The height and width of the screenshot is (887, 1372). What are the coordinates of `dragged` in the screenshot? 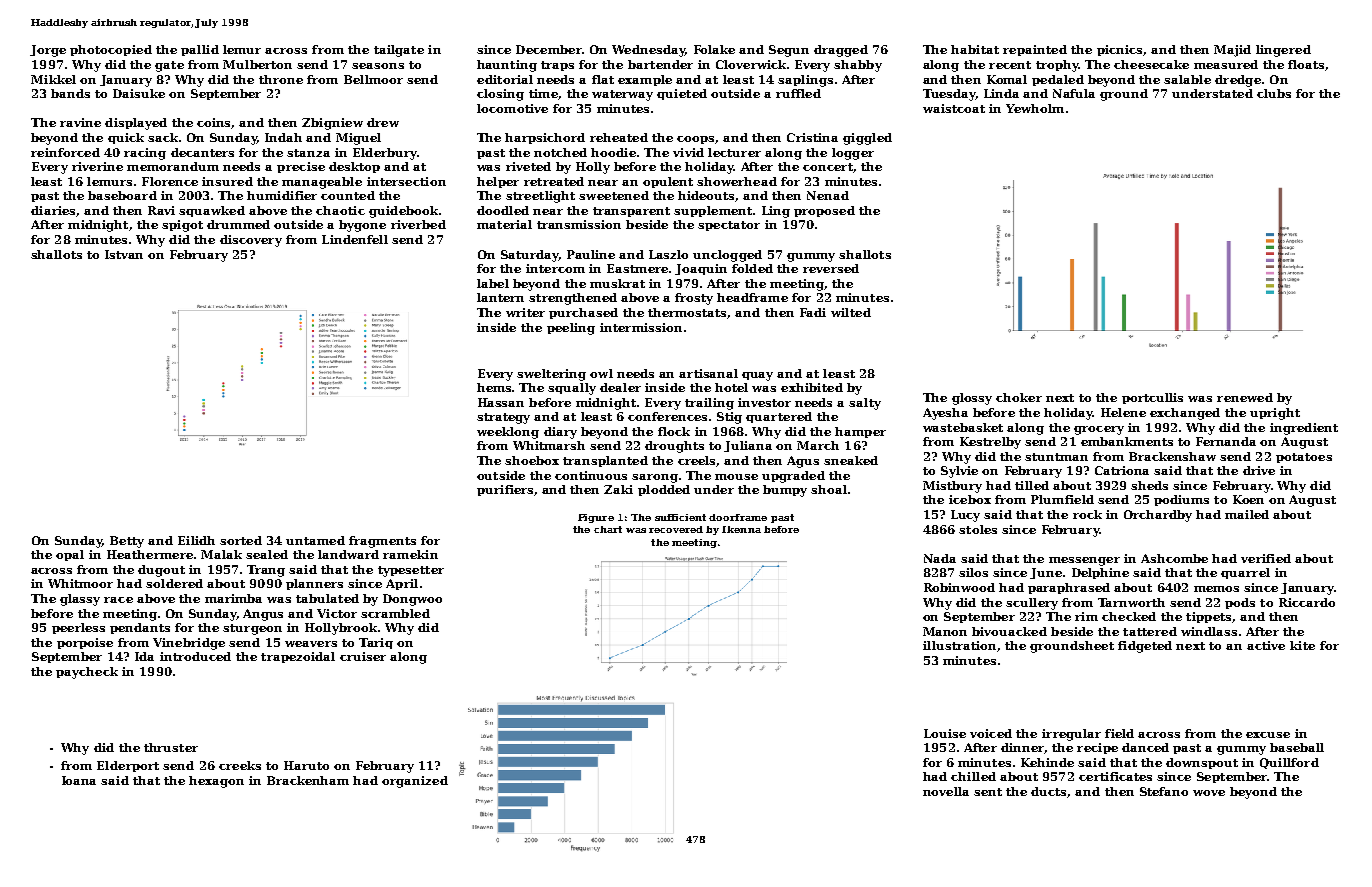 It's located at (841, 51).
